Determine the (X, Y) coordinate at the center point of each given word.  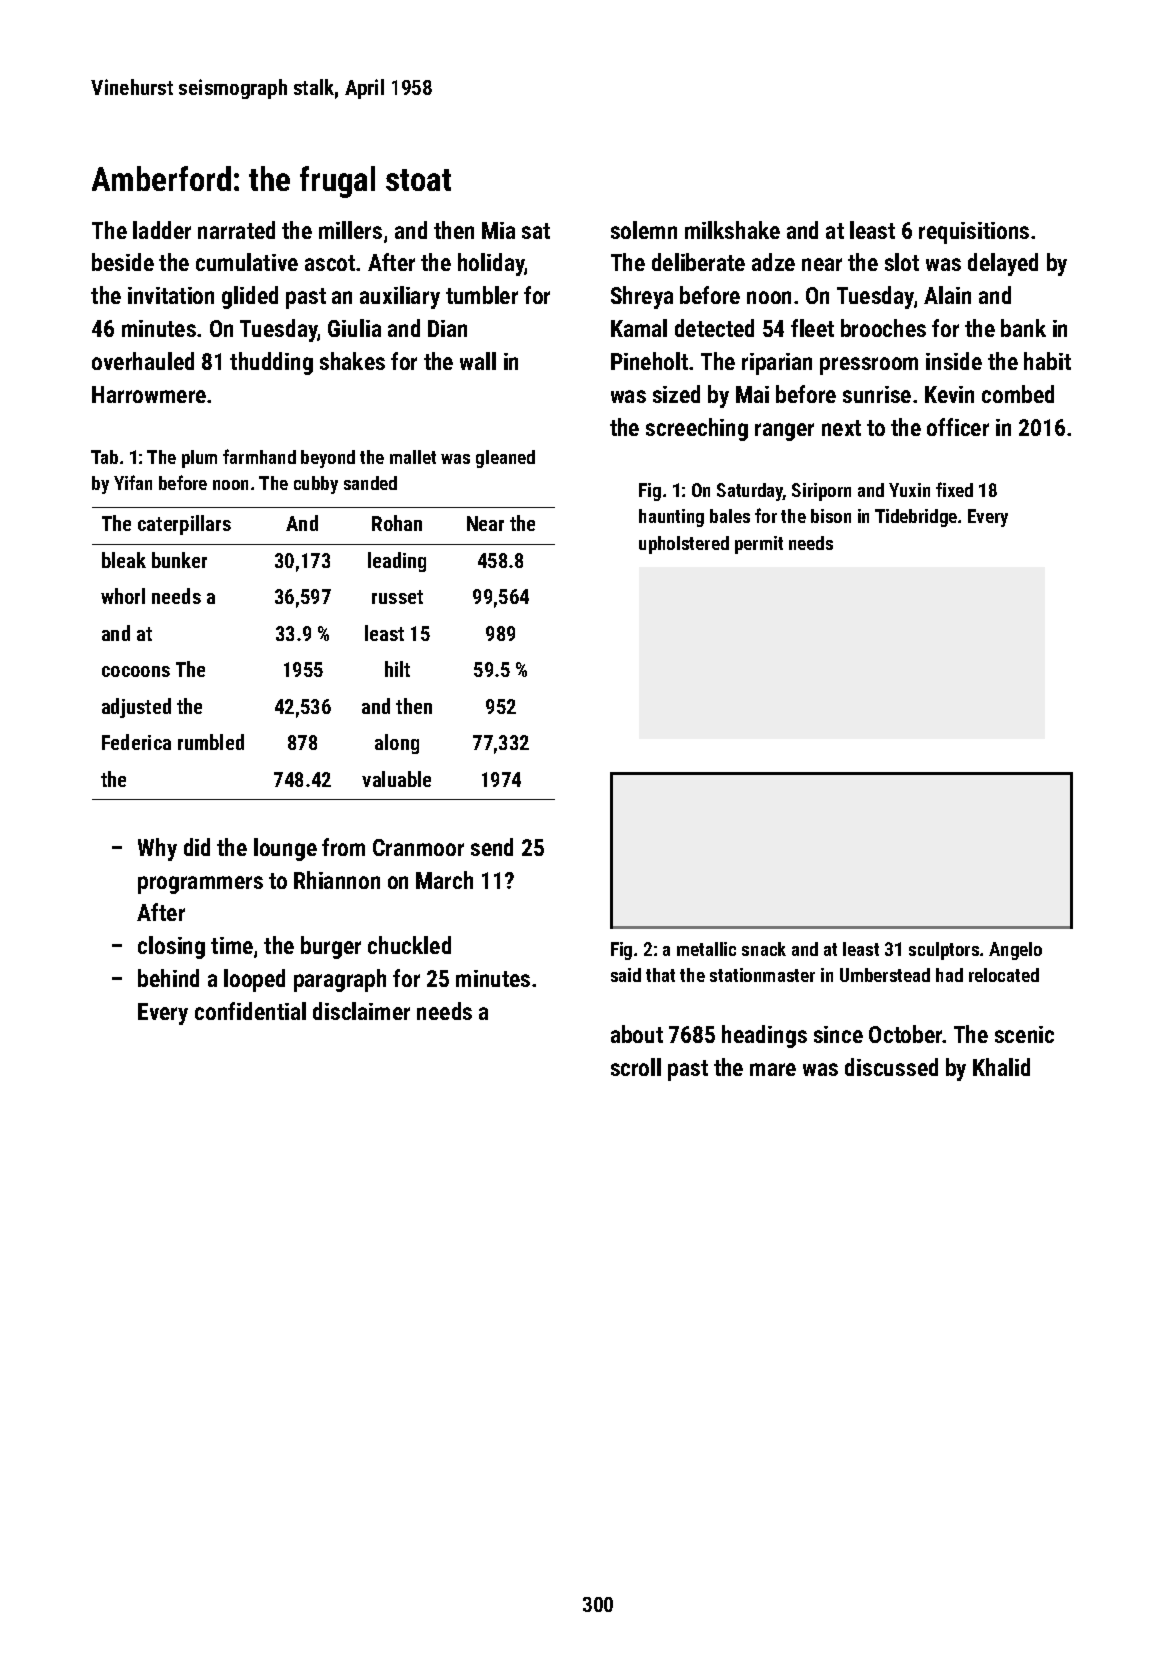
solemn (644, 230)
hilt (397, 669)
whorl (123, 596)
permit (759, 545)
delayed (1003, 264)
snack (764, 949)
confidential (250, 1011)
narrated (236, 230)
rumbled (211, 742)
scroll (636, 1067)
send (492, 847)
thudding (271, 363)
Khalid (1001, 1067)
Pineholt (649, 361)
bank (1023, 328)
